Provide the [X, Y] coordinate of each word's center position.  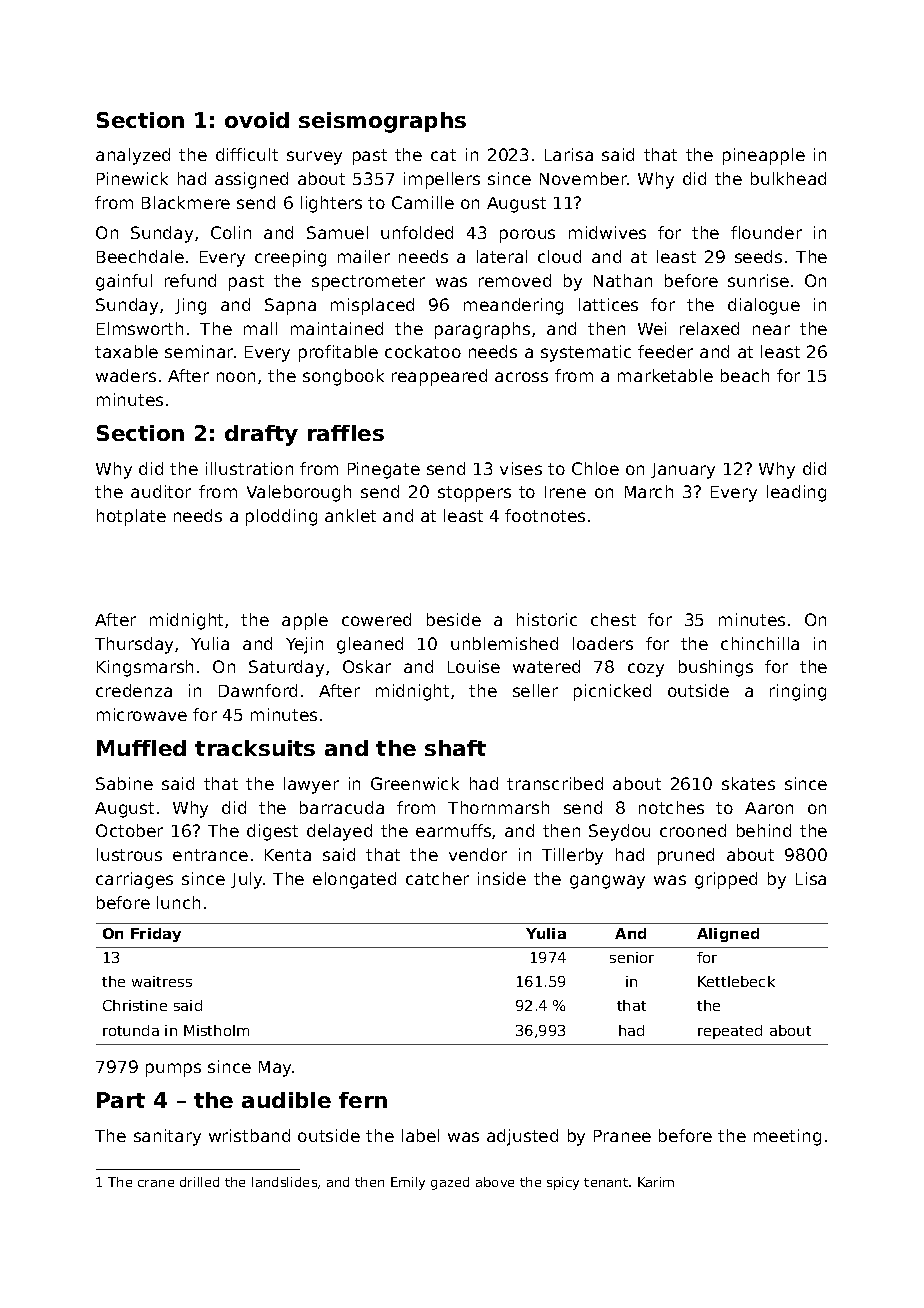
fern [363, 1100]
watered [546, 666]
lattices [608, 304]
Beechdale [140, 256]
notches [671, 807]
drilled [199, 1182]
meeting [787, 1137]
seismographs [382, 122]
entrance [210, 855]
